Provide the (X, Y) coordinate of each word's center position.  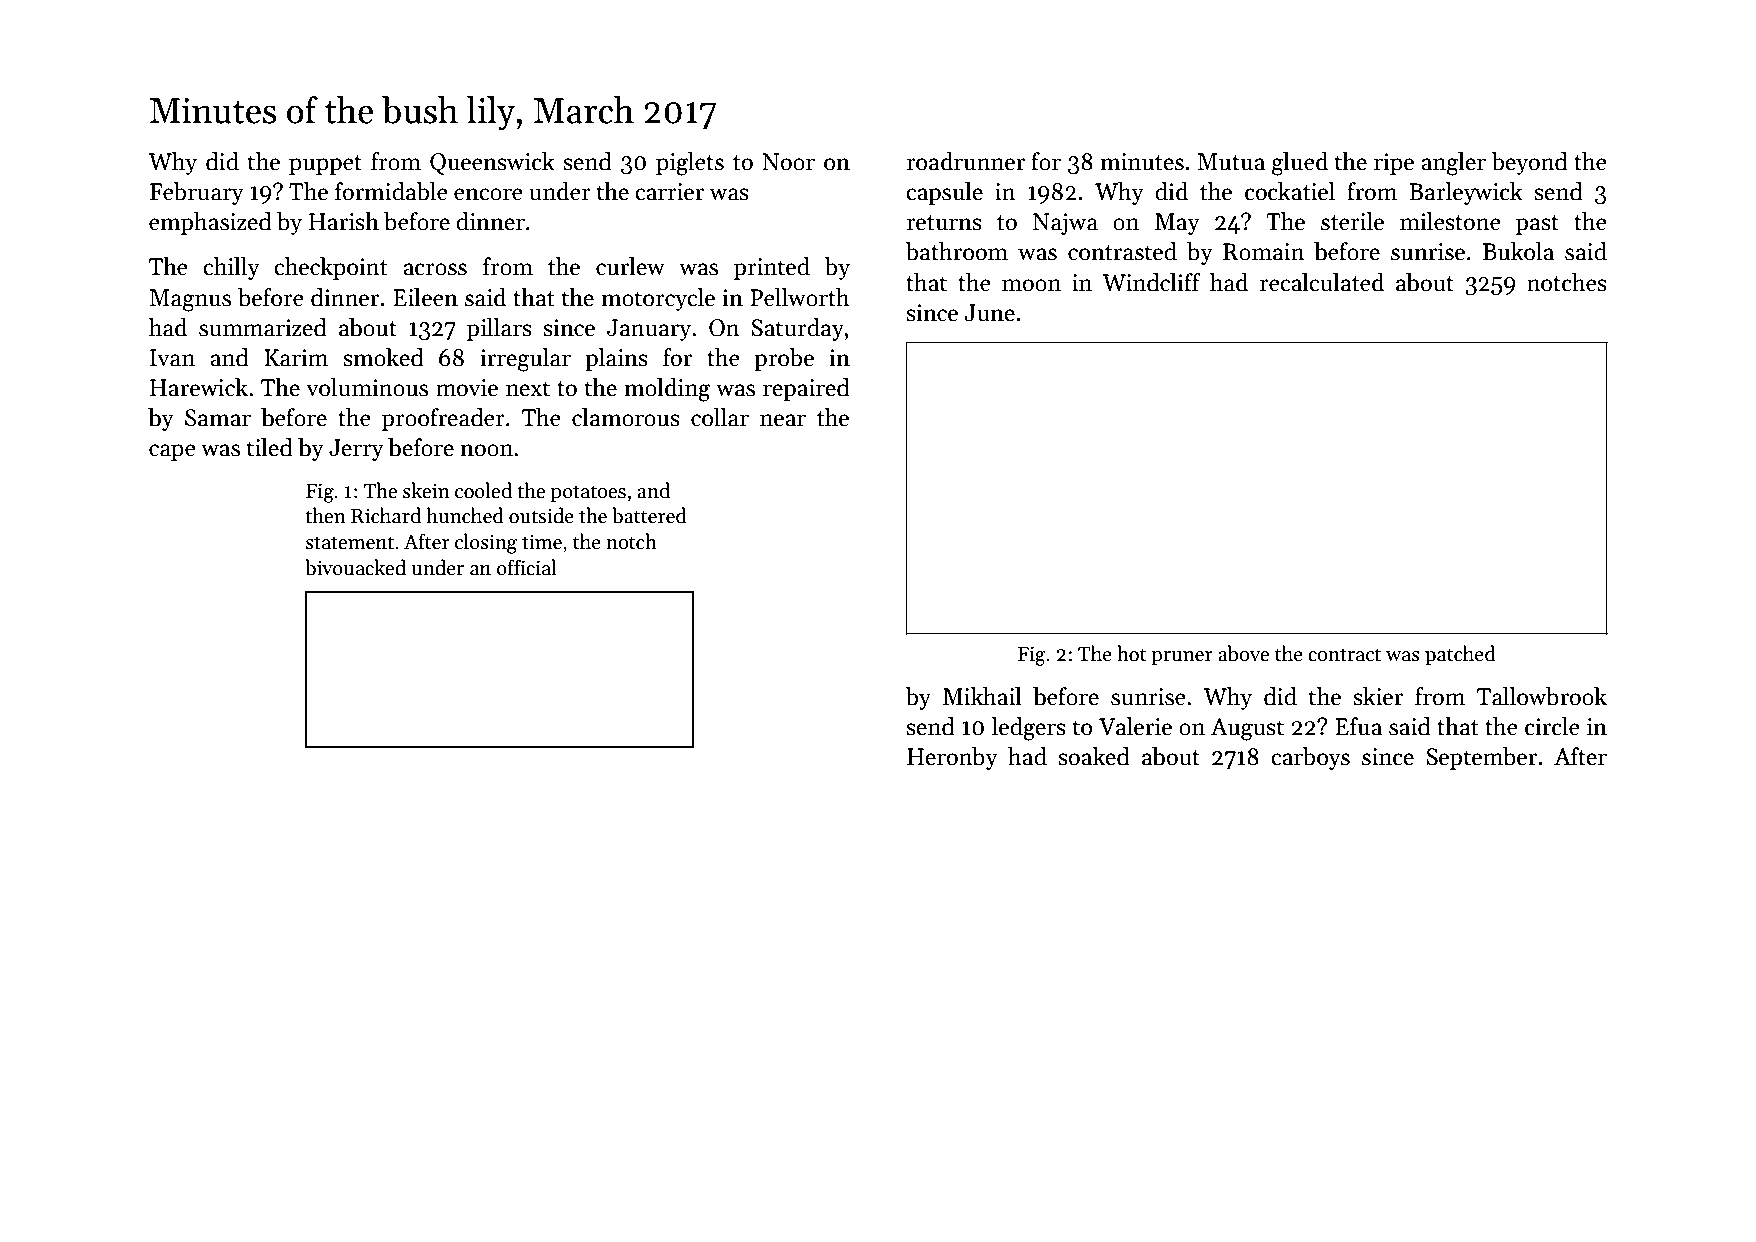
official (527, 567)
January (649, 330)
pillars (499, 329)
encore (488, 194)
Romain (1264, 252)
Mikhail (982, 696)
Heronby (952, 758)
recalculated (1322, 282)
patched (1460, 655)
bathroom (956, 251)
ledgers (1028, 729)
